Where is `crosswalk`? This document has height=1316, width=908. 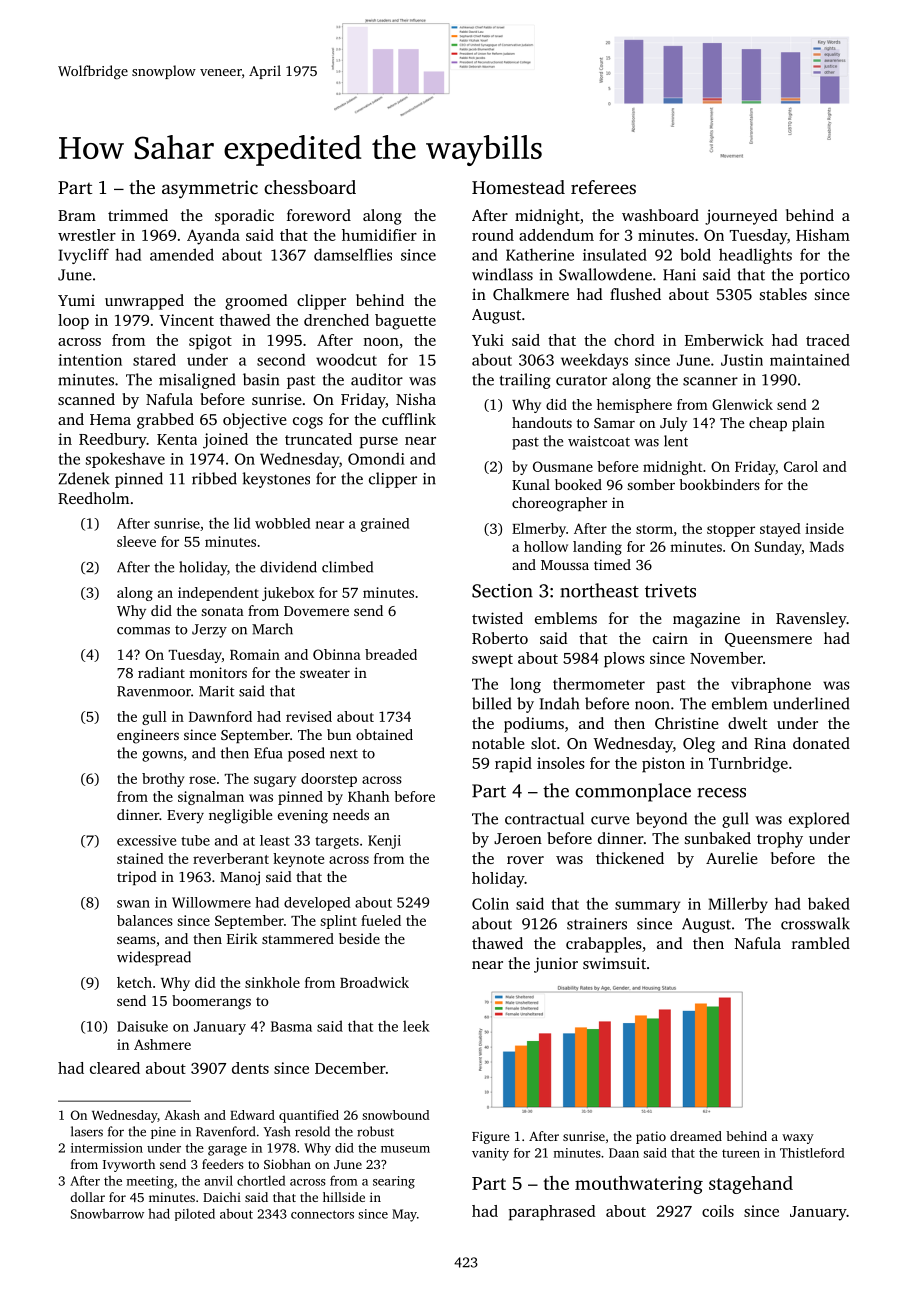 crosswalk is located at coordinates (815, 923).
